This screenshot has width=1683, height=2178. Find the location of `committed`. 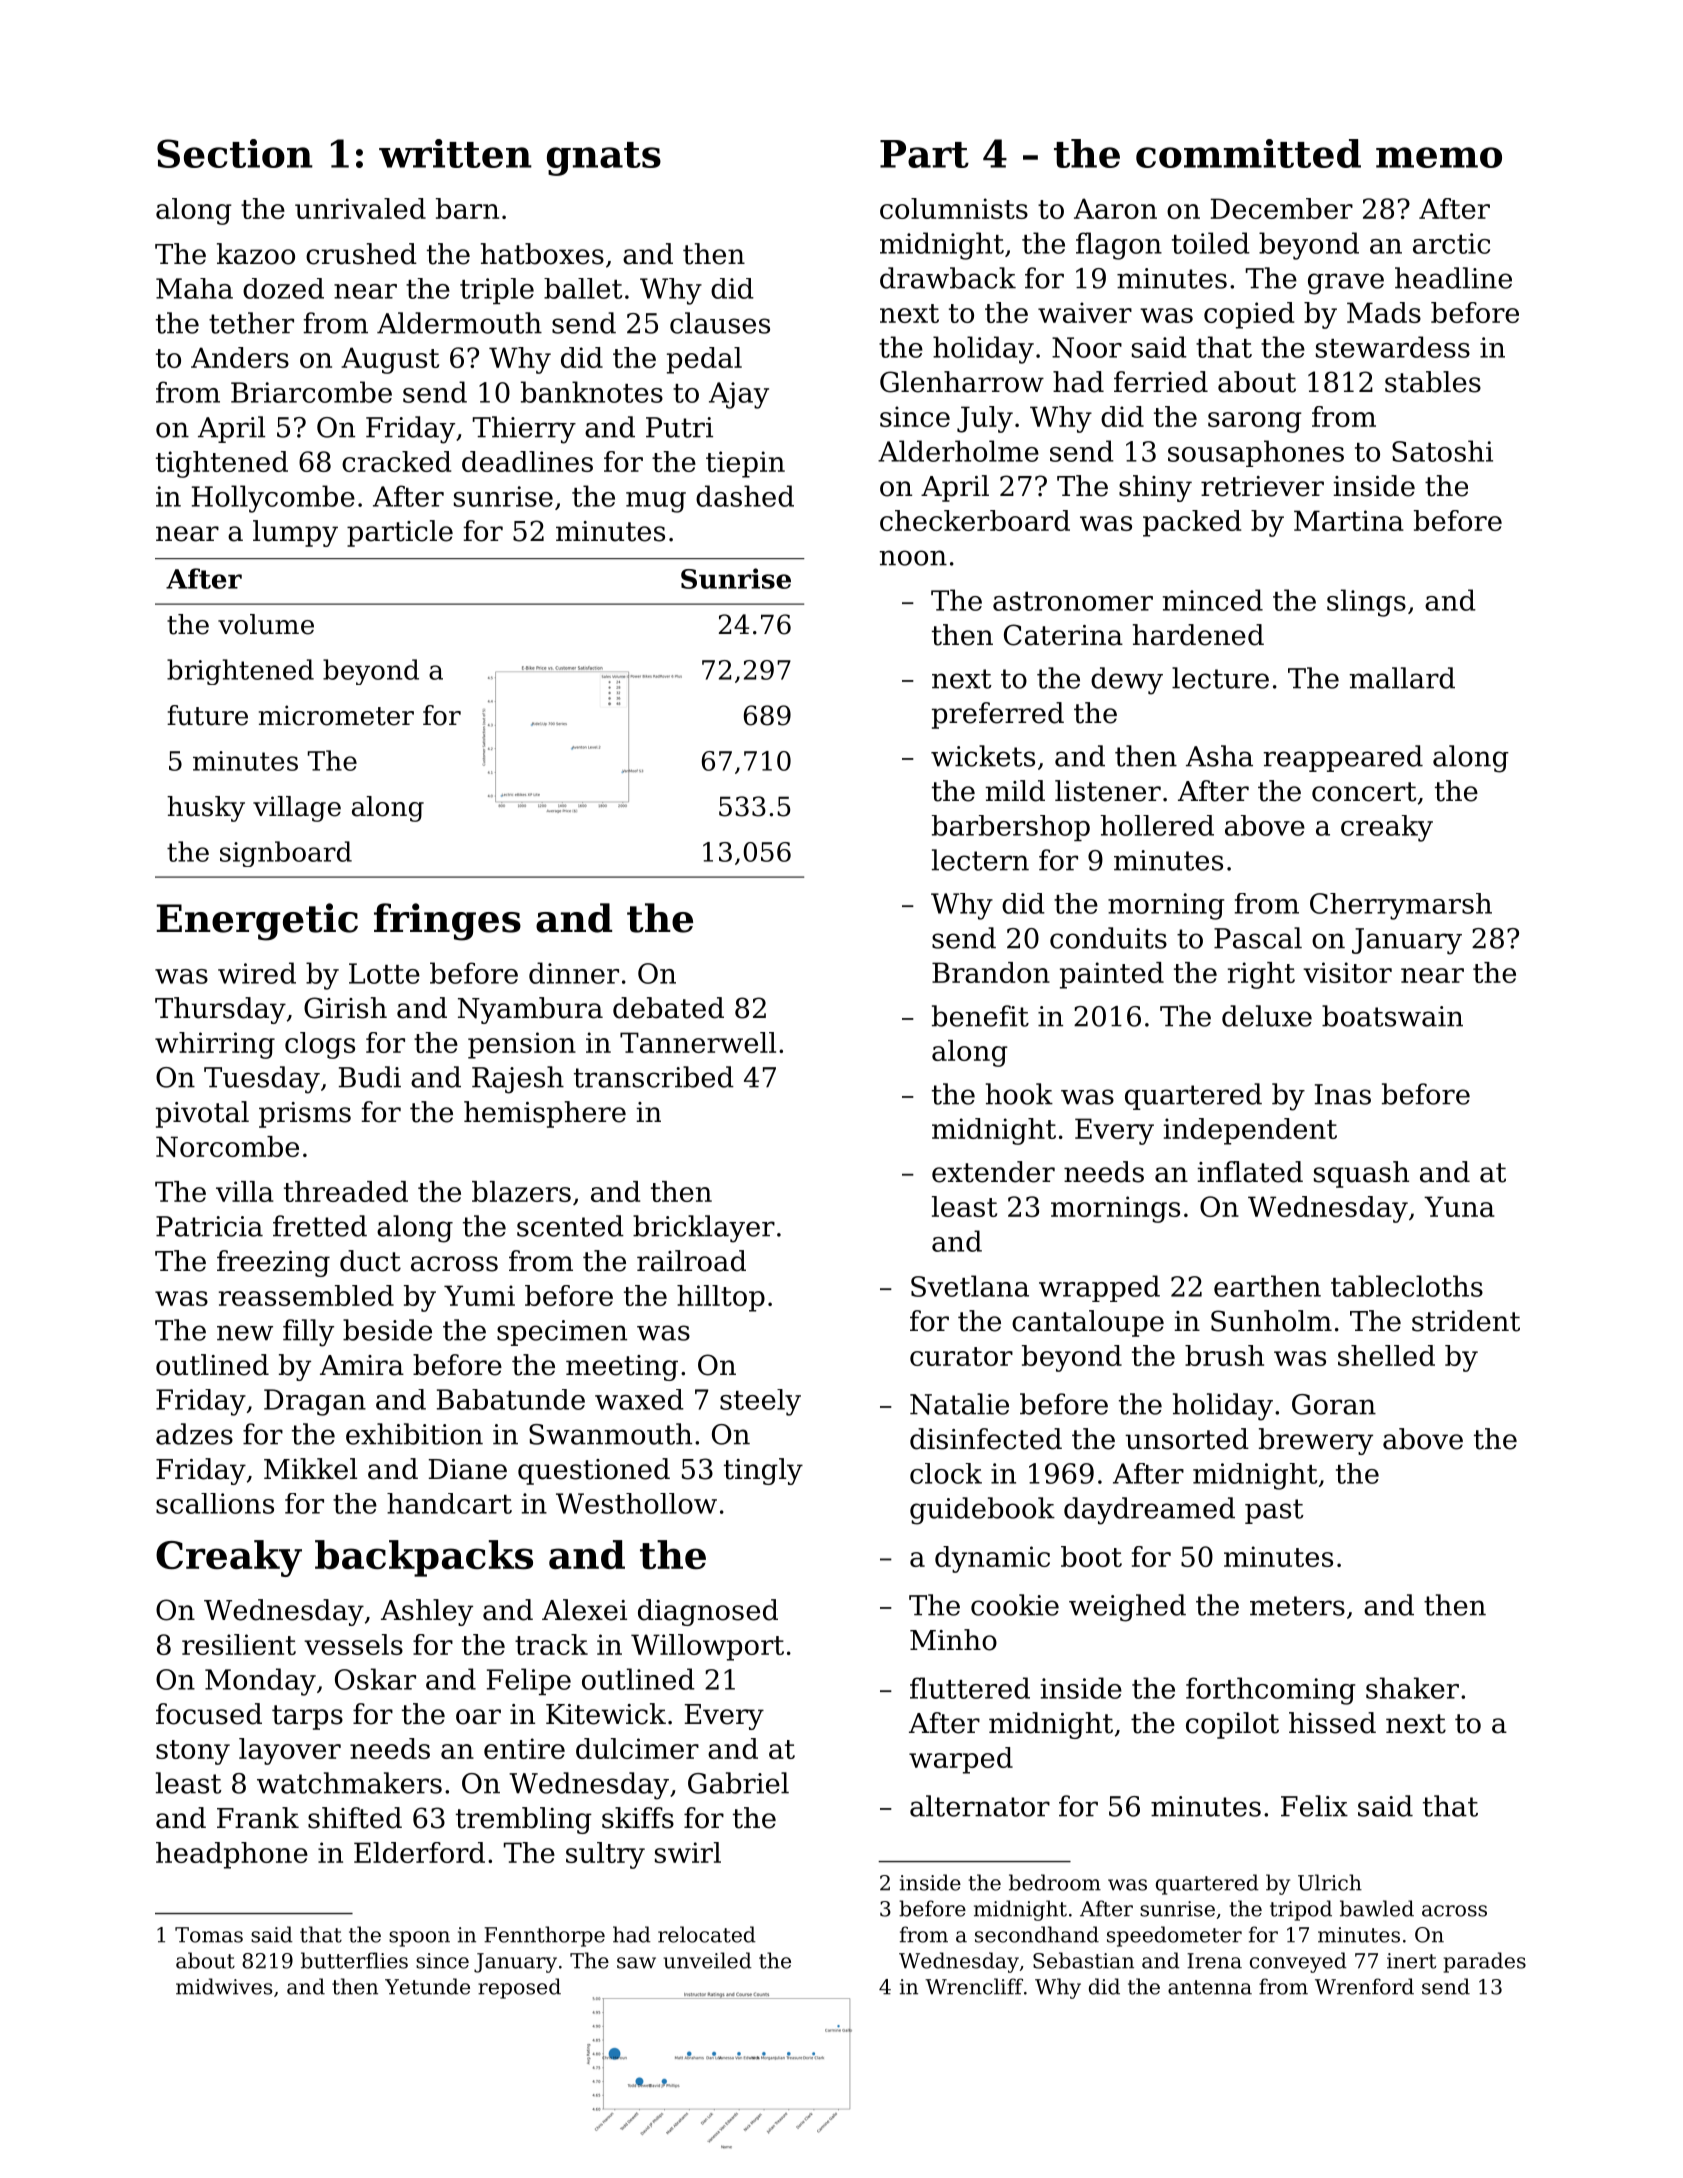

committed is located at coordinates (1248, 153).
